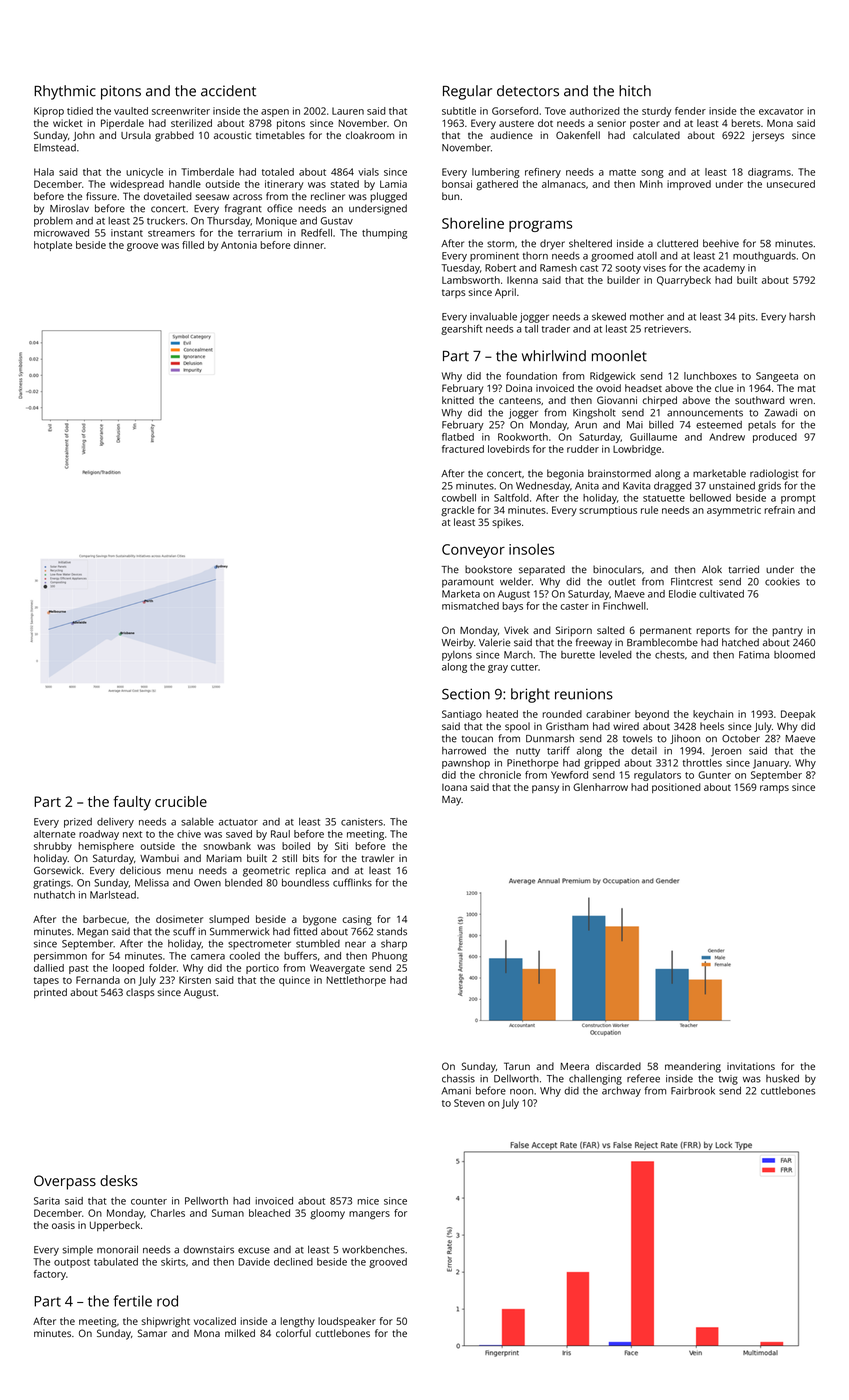 The image size is (849, 1400). Describe the element at coordinates (462, 715) in the page. I see `Santiago` at that location.
